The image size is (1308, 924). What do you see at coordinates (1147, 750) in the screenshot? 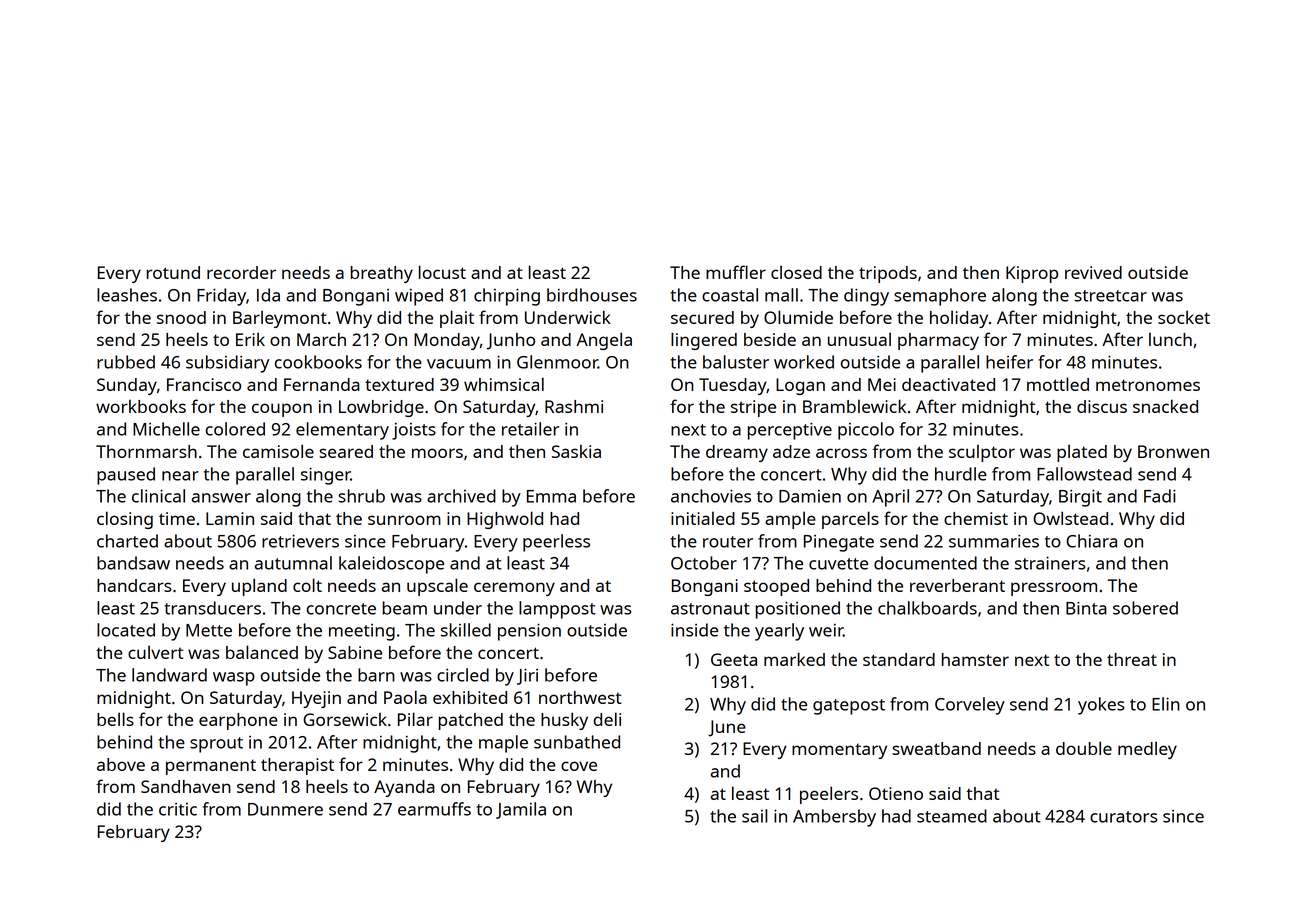
I see `medley` at bounding box center [1147, 750].
